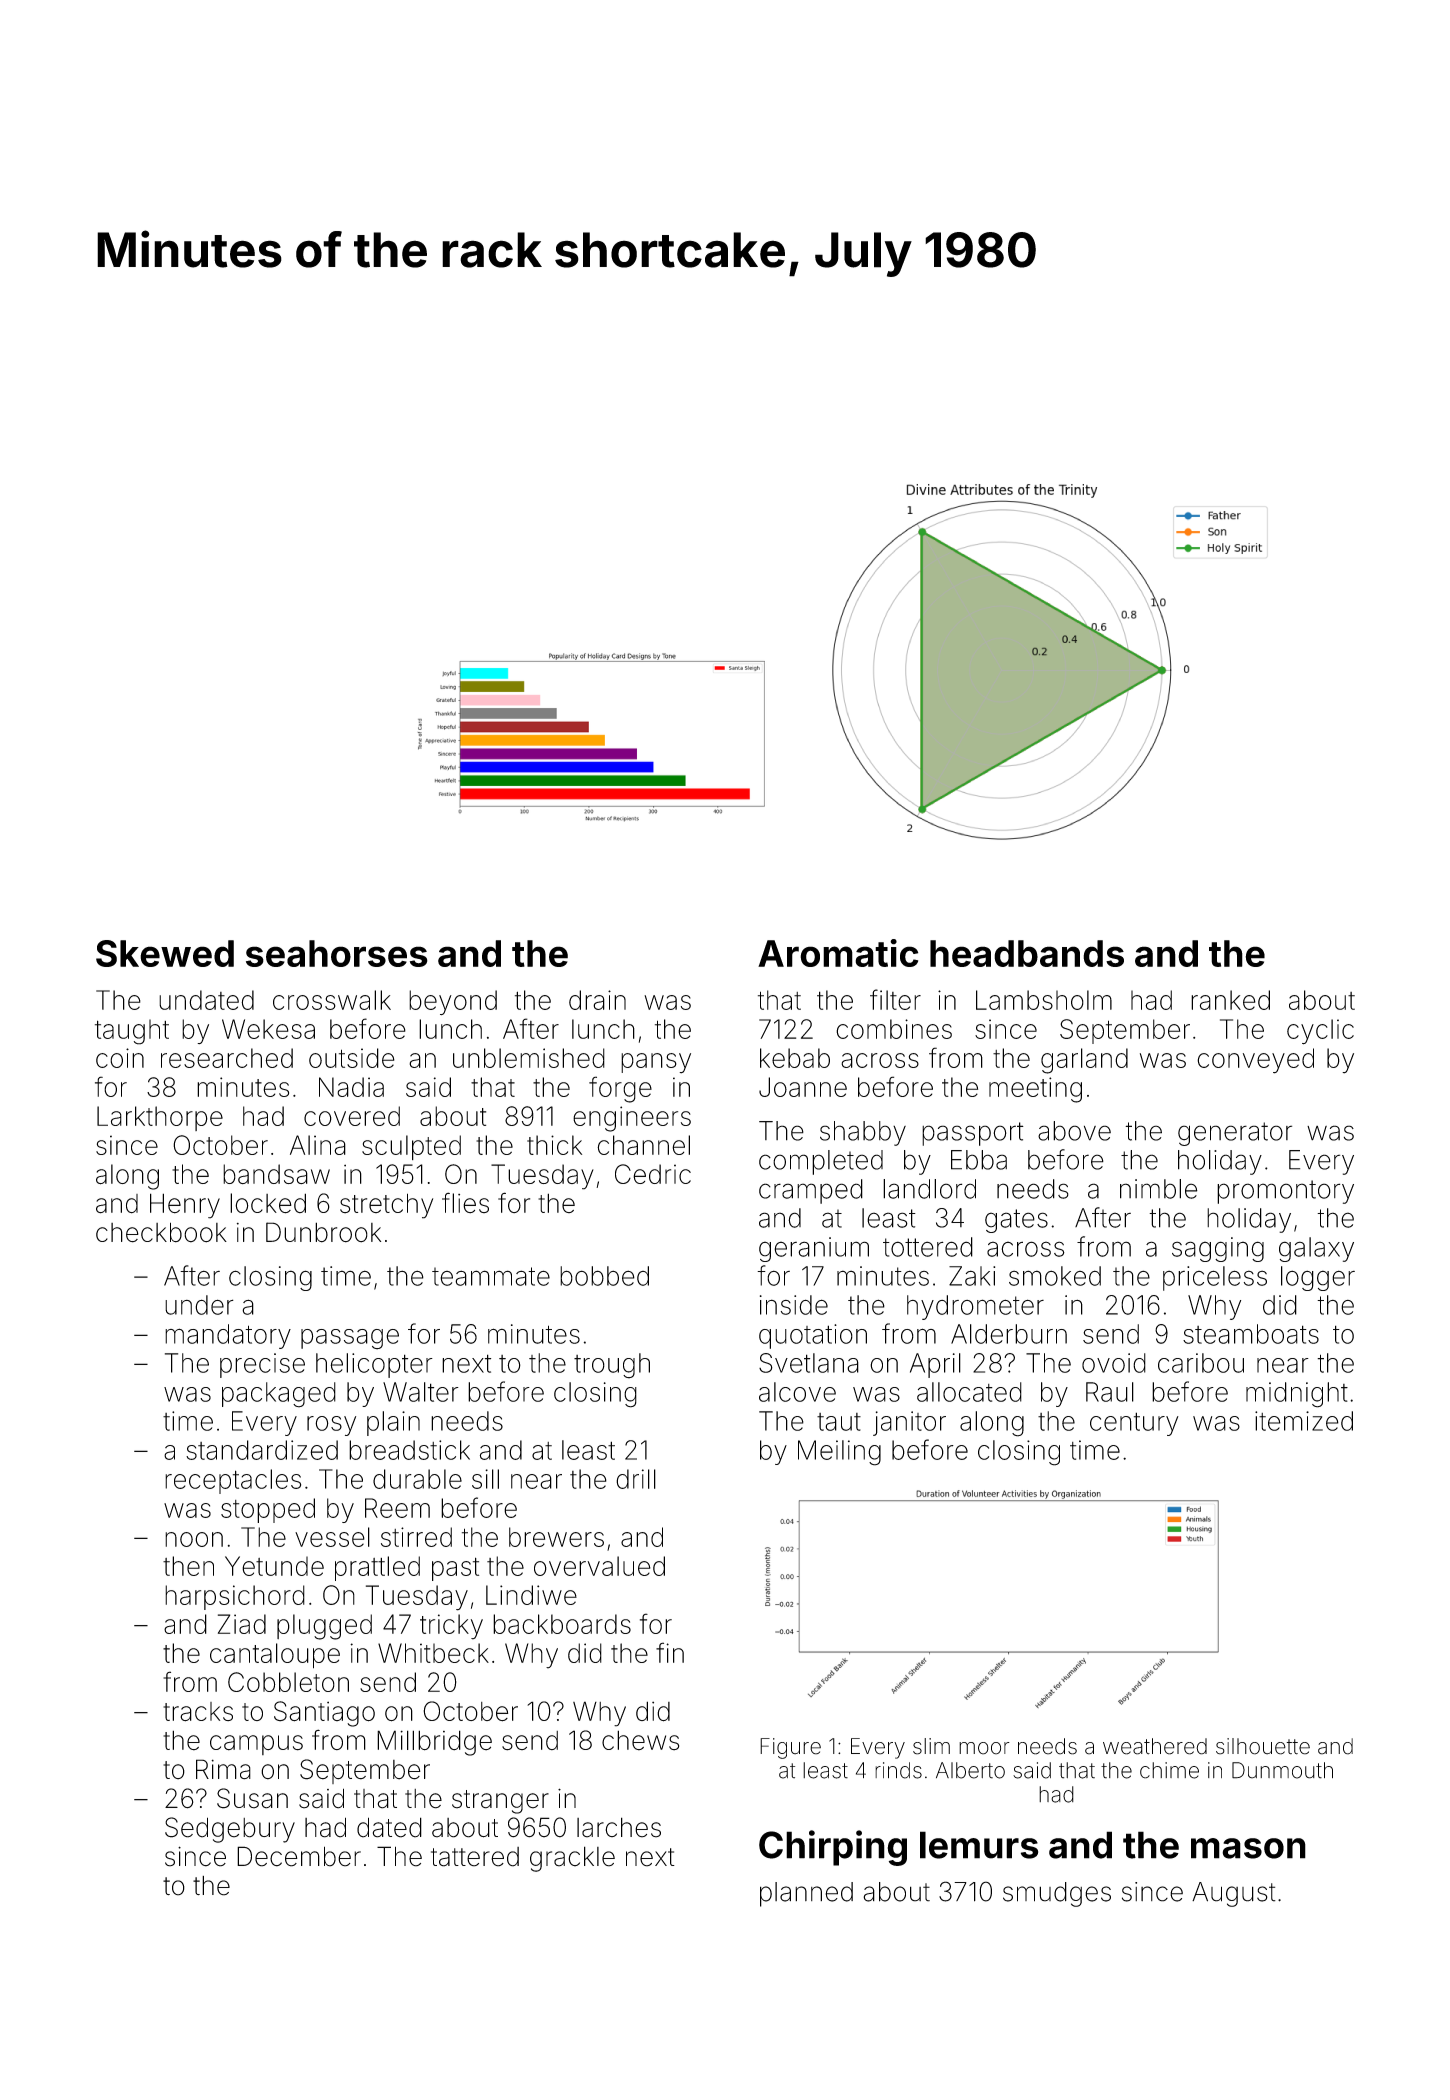  Describe the element at coordinates (1044, 1000) in the document. I see `Lambsholm` at that location.
